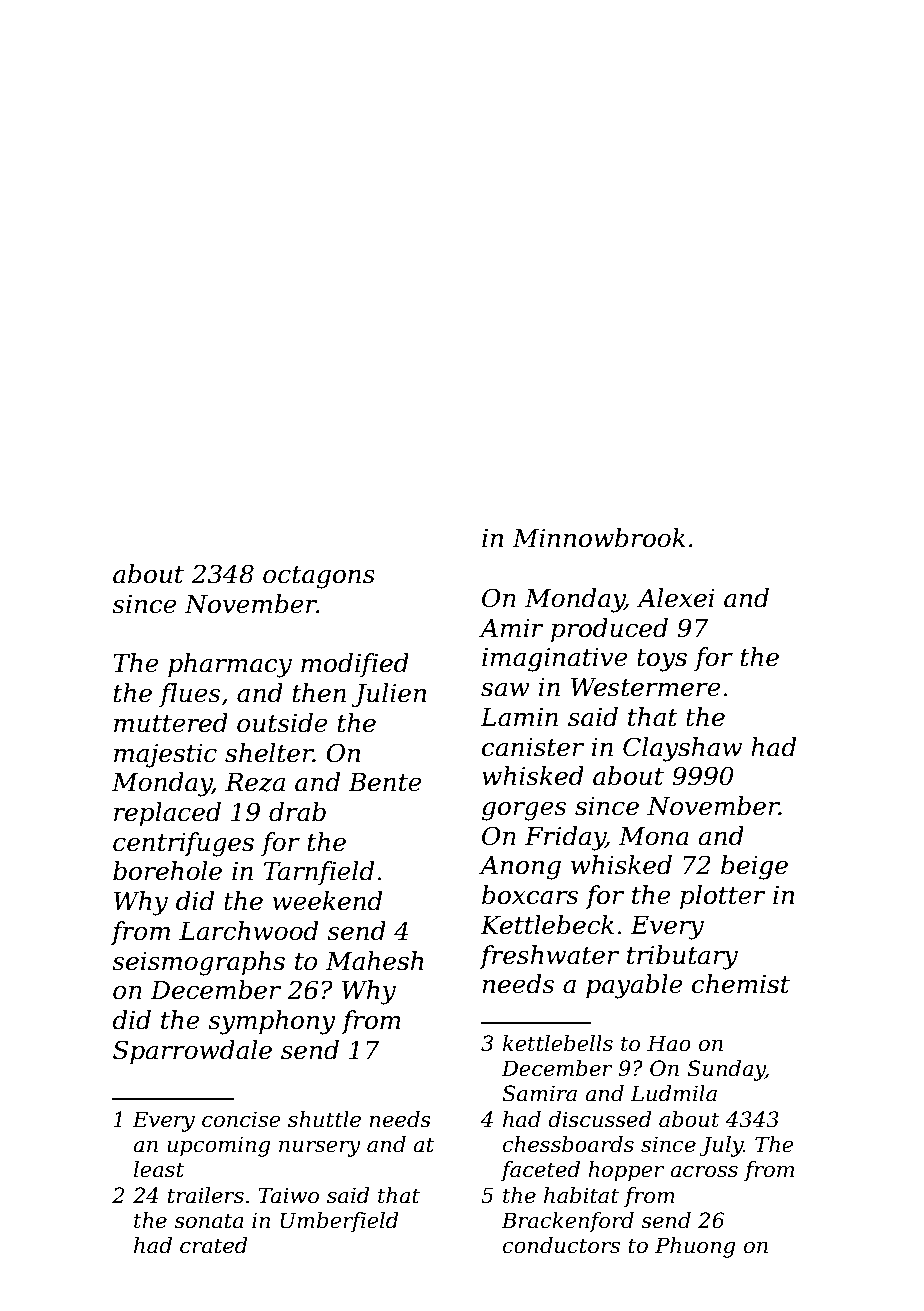  What do you see at coordinates (214, 1245) in the screenshot?
I see `crated` at bounding box center [214, 1245].
